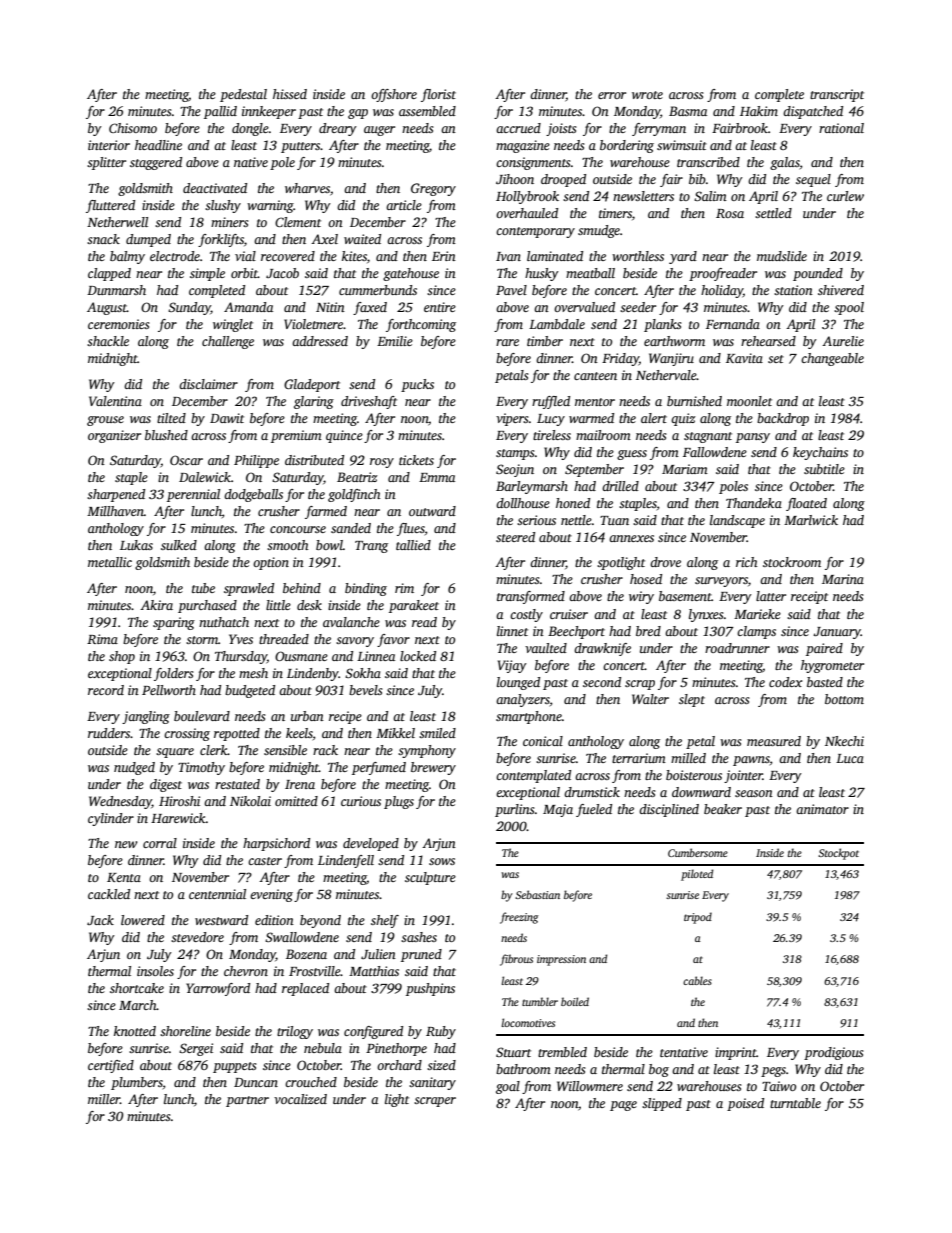 This screenshot has height=1233, width=952. Describe the element at coordinates (271, 563) in the screenshot. I see `option` at that location.
